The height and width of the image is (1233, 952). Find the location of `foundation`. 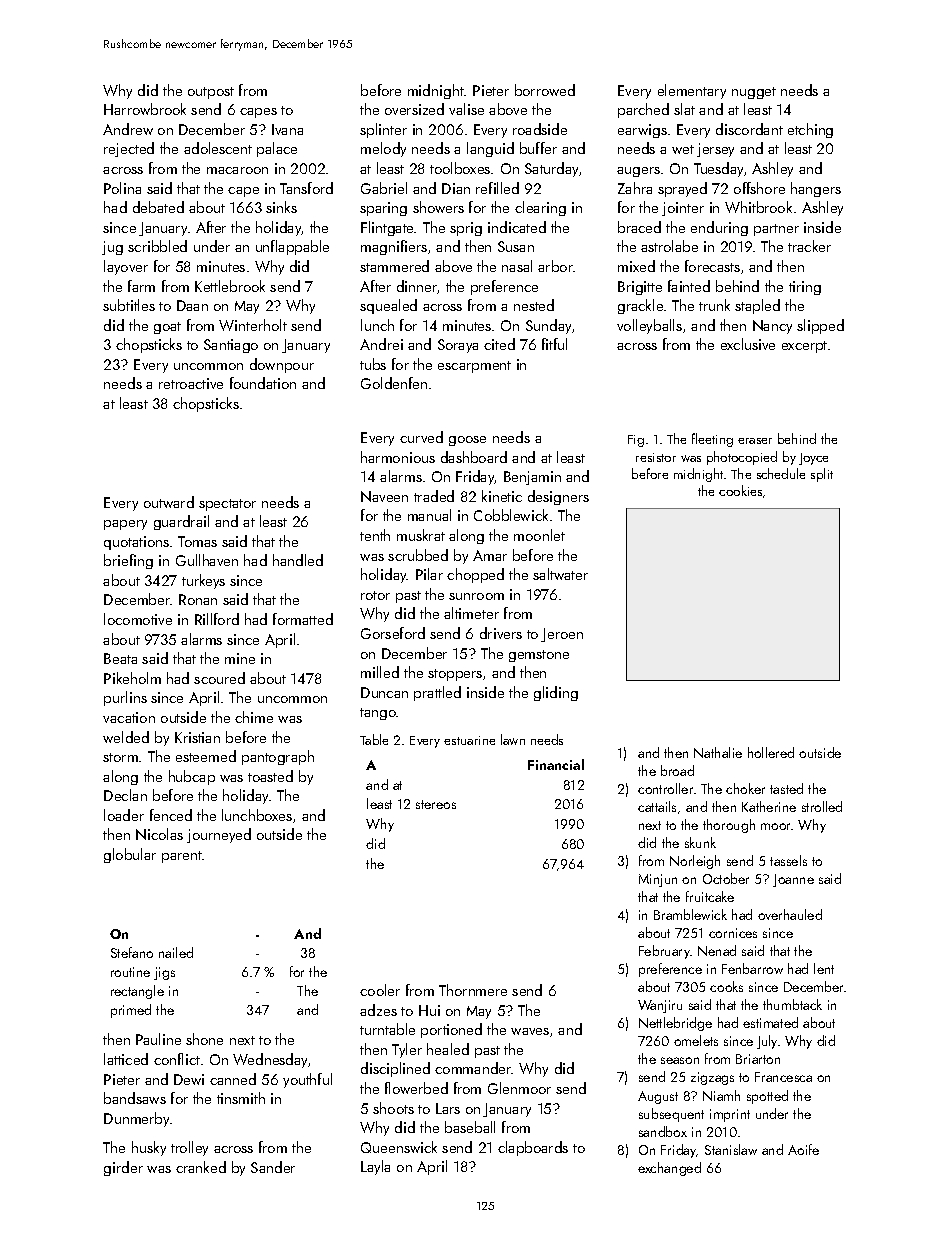

foundation is located at coordinates (263, 383).
